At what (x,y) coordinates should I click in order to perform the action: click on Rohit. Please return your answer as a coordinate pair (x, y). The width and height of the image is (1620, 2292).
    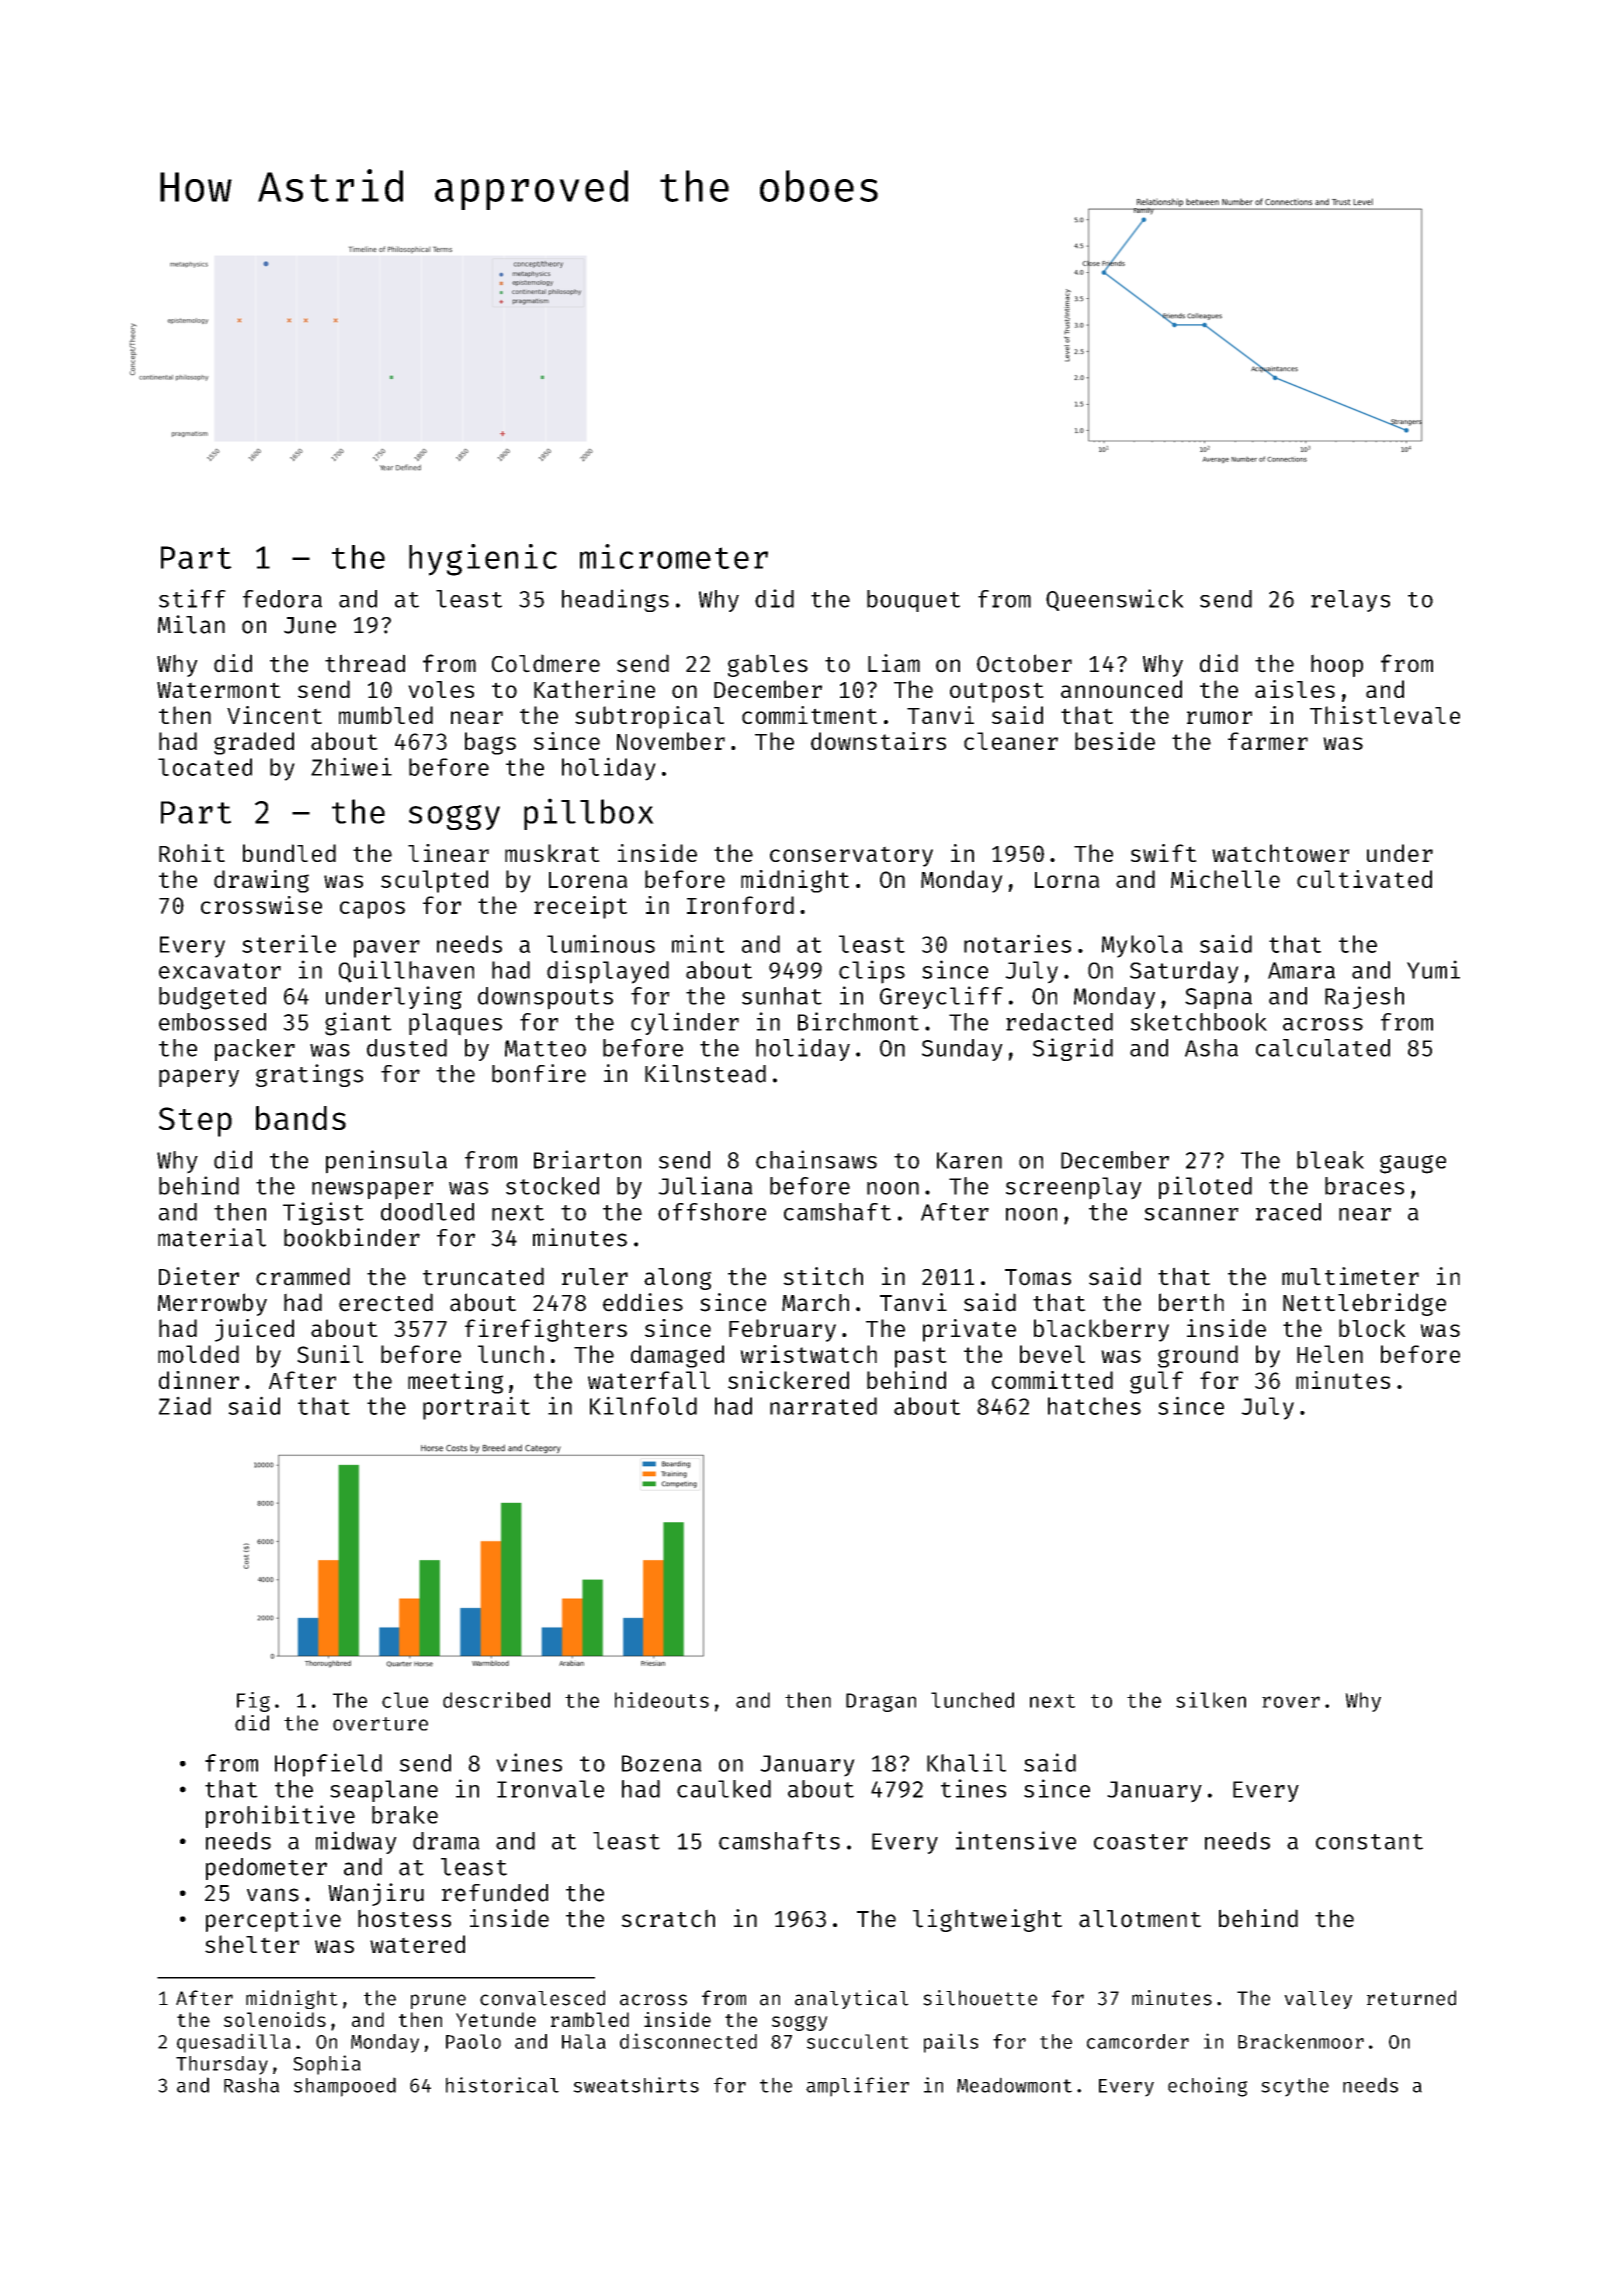
    Looking at the image, I should click on (192, 853).
